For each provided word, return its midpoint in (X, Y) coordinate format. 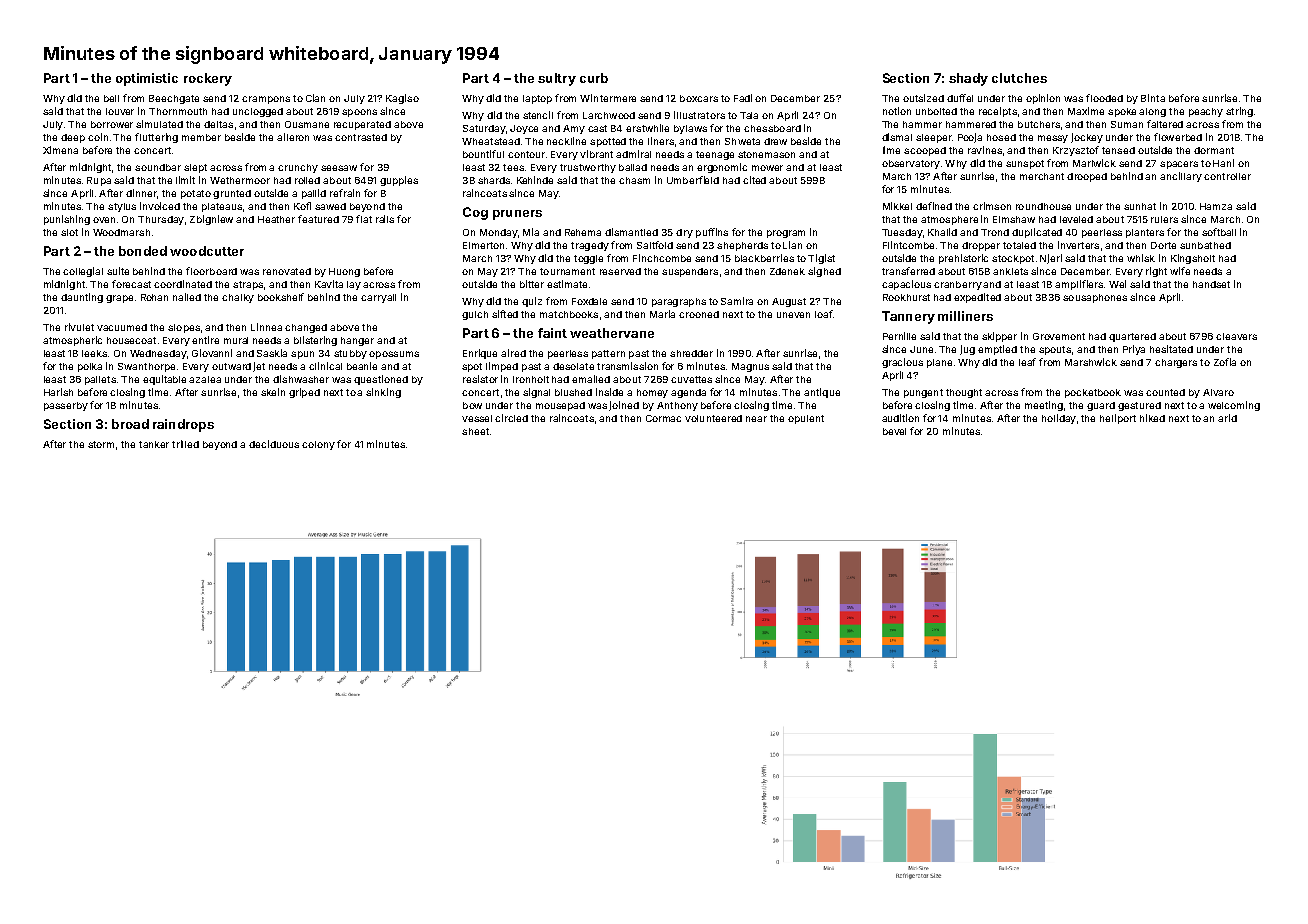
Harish (58, 392)
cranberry (958, 285)
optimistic (147, 79)
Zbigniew (211, 220)
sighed (824, 272)
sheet (475, 431)
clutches (1019, 78)
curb (594, 78)
